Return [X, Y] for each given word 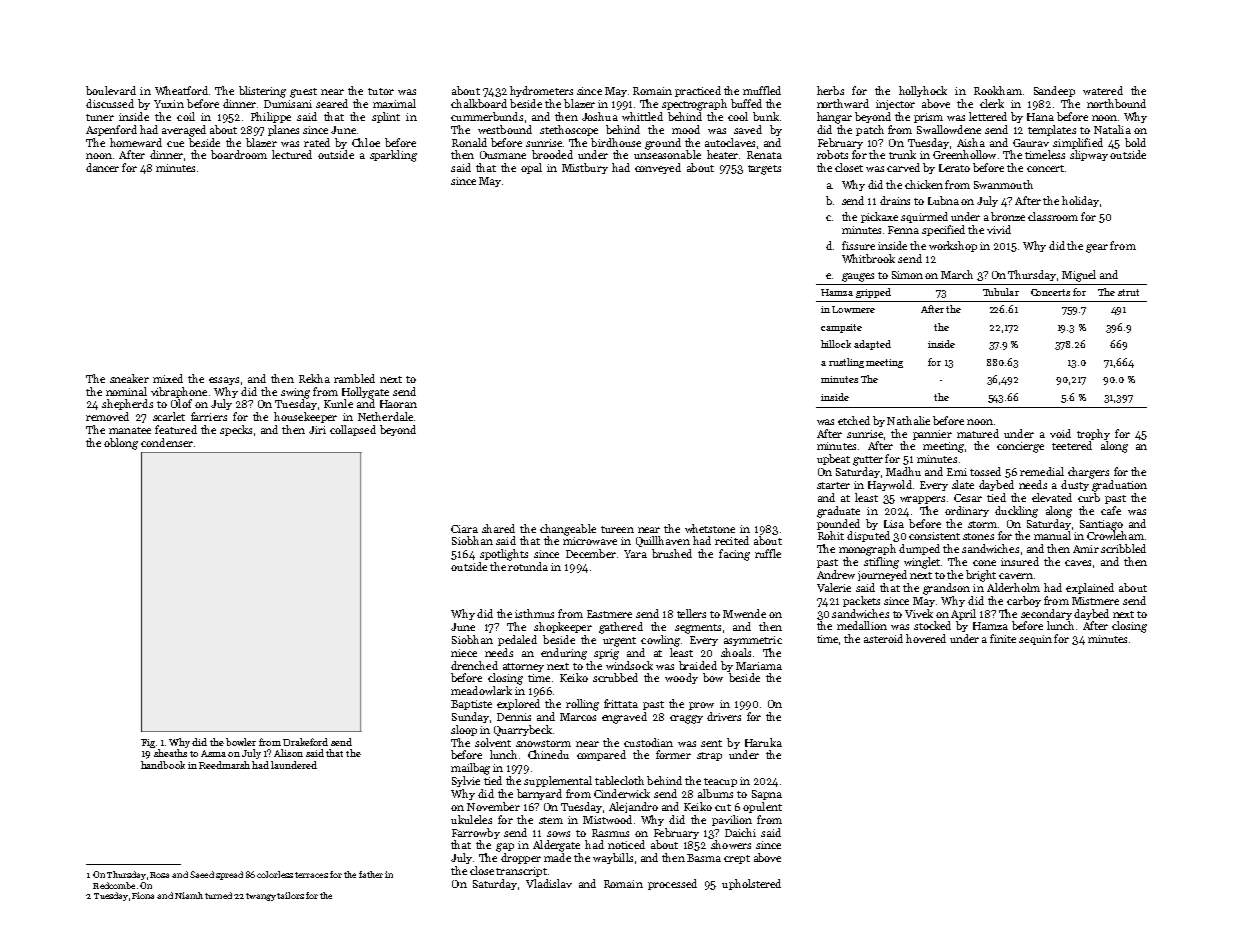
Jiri [317, 430]
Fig [148, 743]
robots [832, 154]
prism [928, 118]
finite [1003, 638]
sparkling [393, 156]
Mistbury [585, 168]
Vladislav [549, 883]
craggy [686, 719]
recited [732, 540]
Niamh [189, 895]
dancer [102, 167]
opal [531, 168]
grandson [946, 589]
